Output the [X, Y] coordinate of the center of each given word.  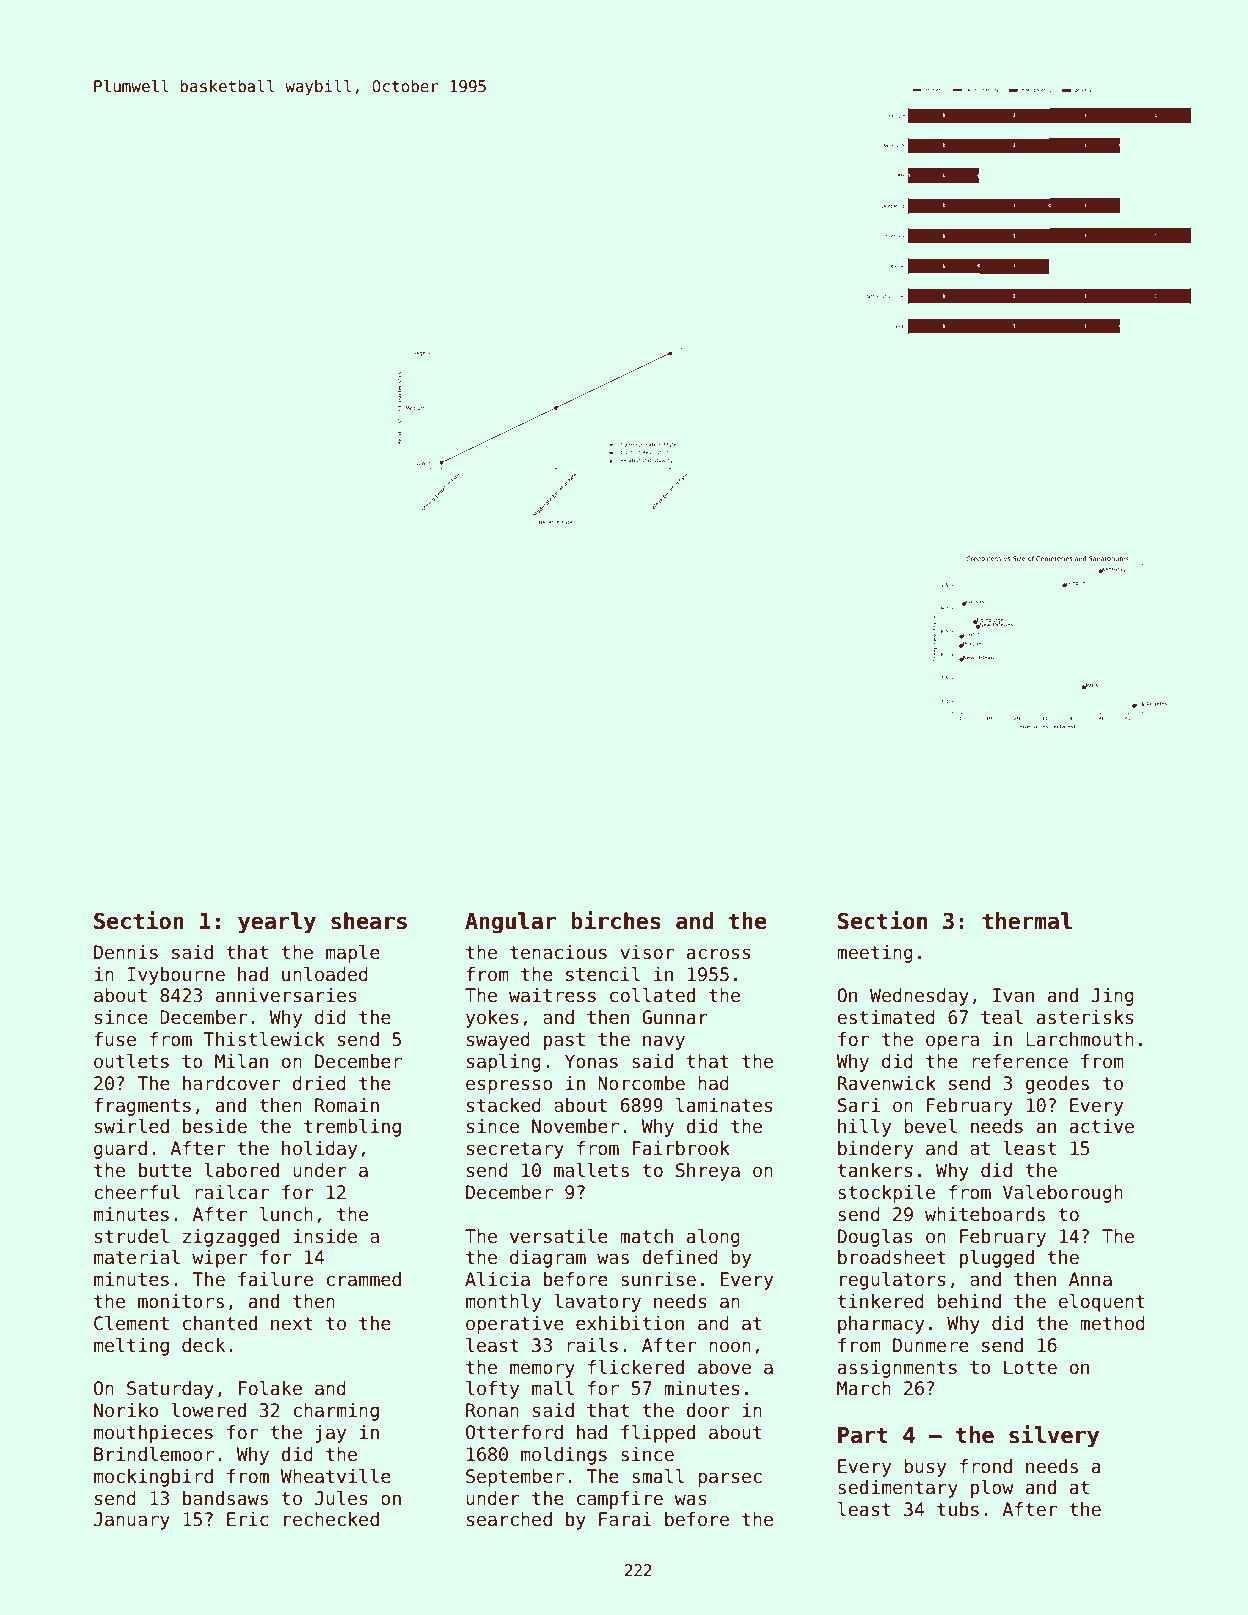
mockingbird [153, 1478]
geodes [1057, 1085]
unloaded [325, 974]
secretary [515, 1150]
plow [992, 1489]
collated [652, 995]
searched [509, 1519]
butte [165, 1170]
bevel [930, 1126]
